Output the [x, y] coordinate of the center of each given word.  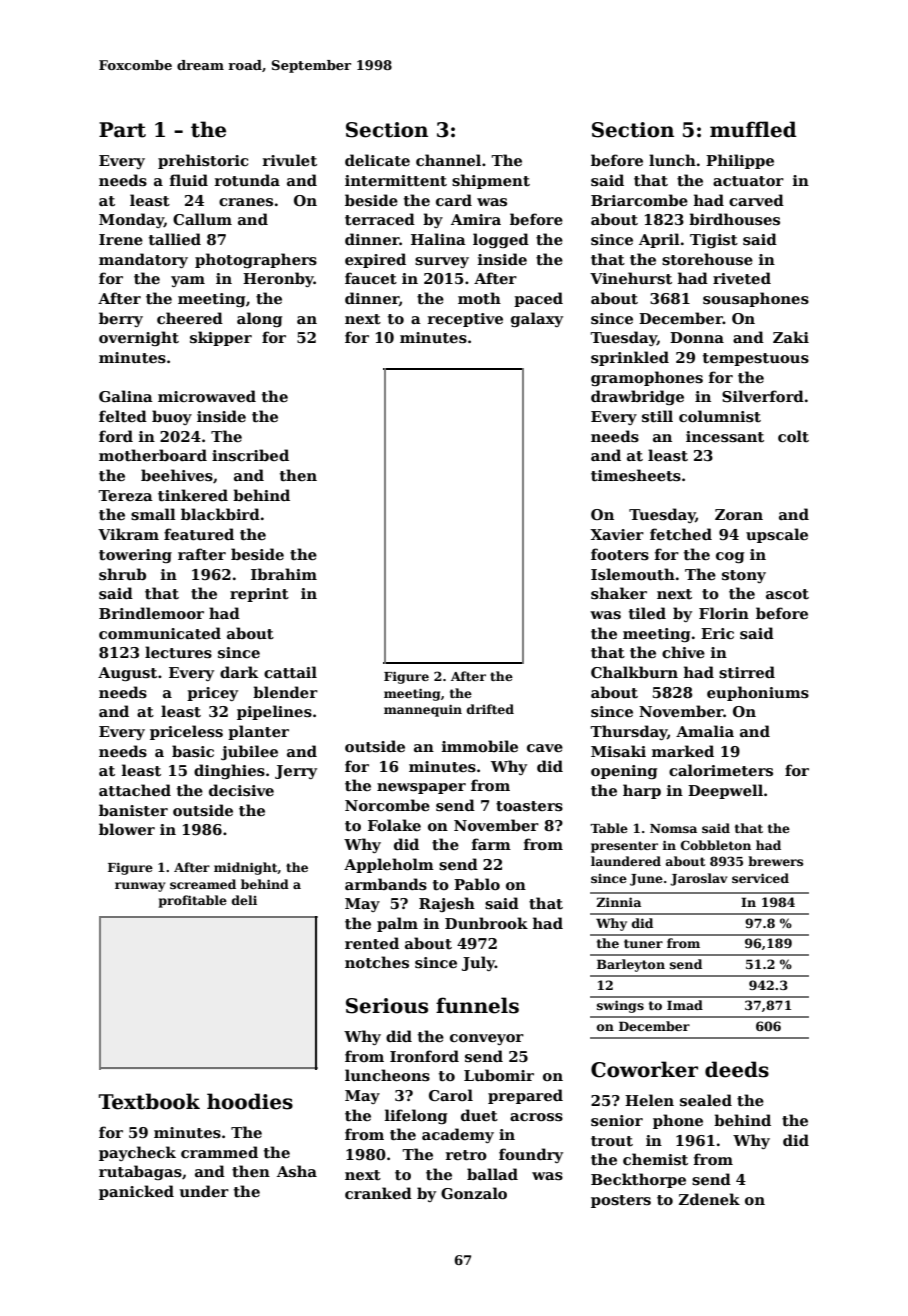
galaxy [537, 319]
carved [756, 200]
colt [793, 436]
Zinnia [618, 902]
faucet [371, 278]
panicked [136, 1192]
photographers [256, 260]
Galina [126, 396]
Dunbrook [486, 923]
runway [140, 887]
